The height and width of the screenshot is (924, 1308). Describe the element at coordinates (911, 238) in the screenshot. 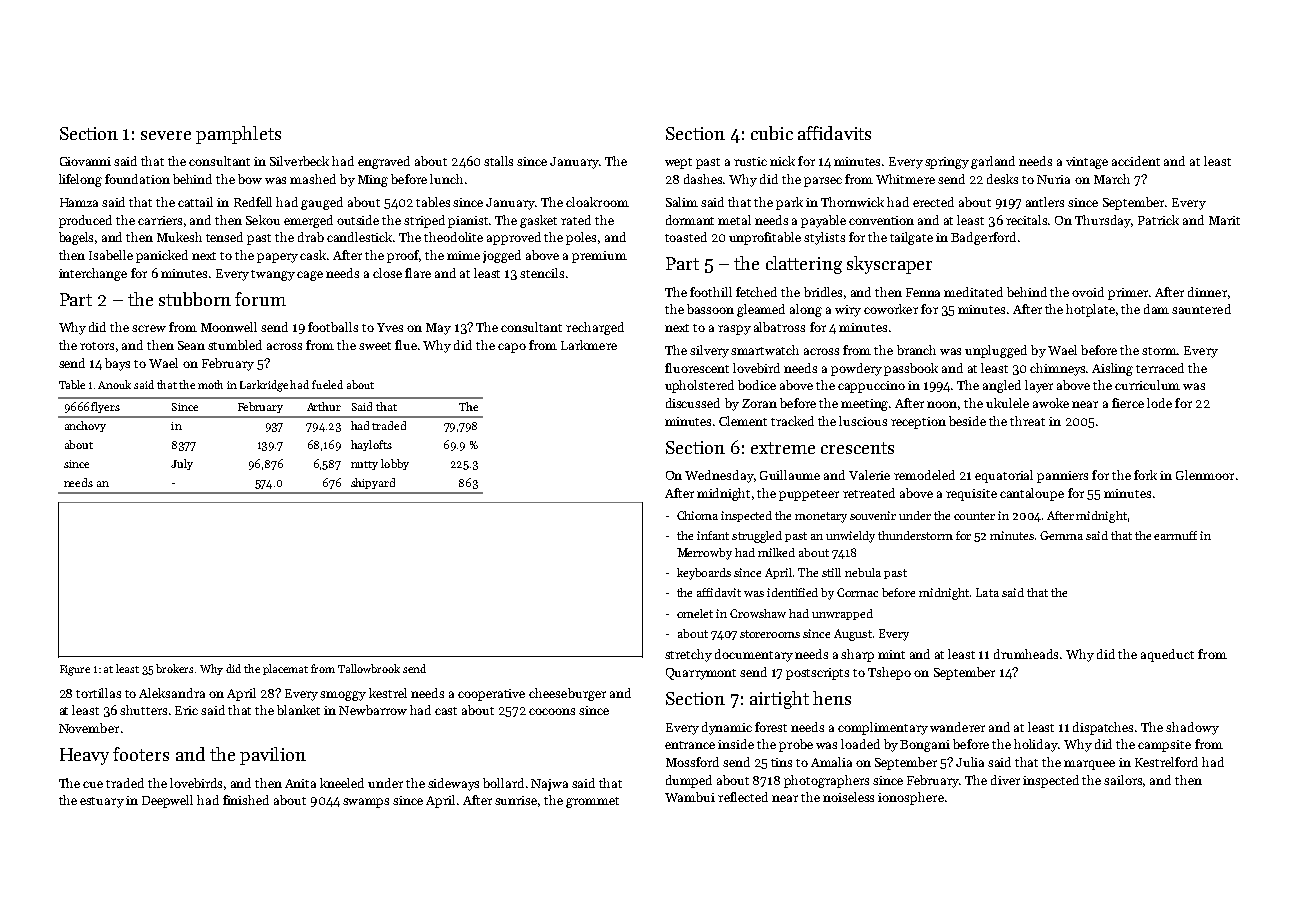

I see `tailgate` at that location.
